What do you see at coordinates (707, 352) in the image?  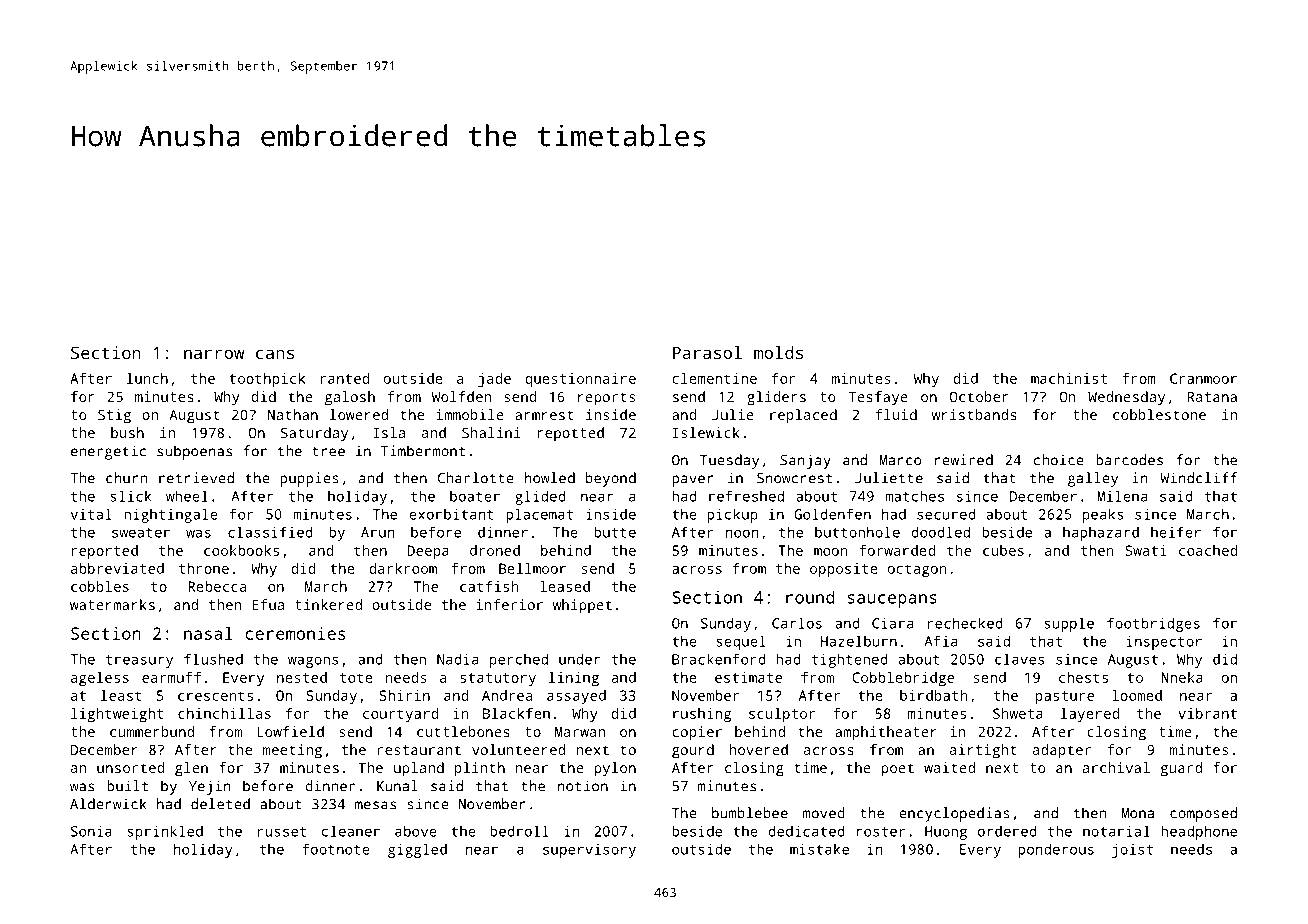 I see `Parasol` at bounding box center [707, 352].
